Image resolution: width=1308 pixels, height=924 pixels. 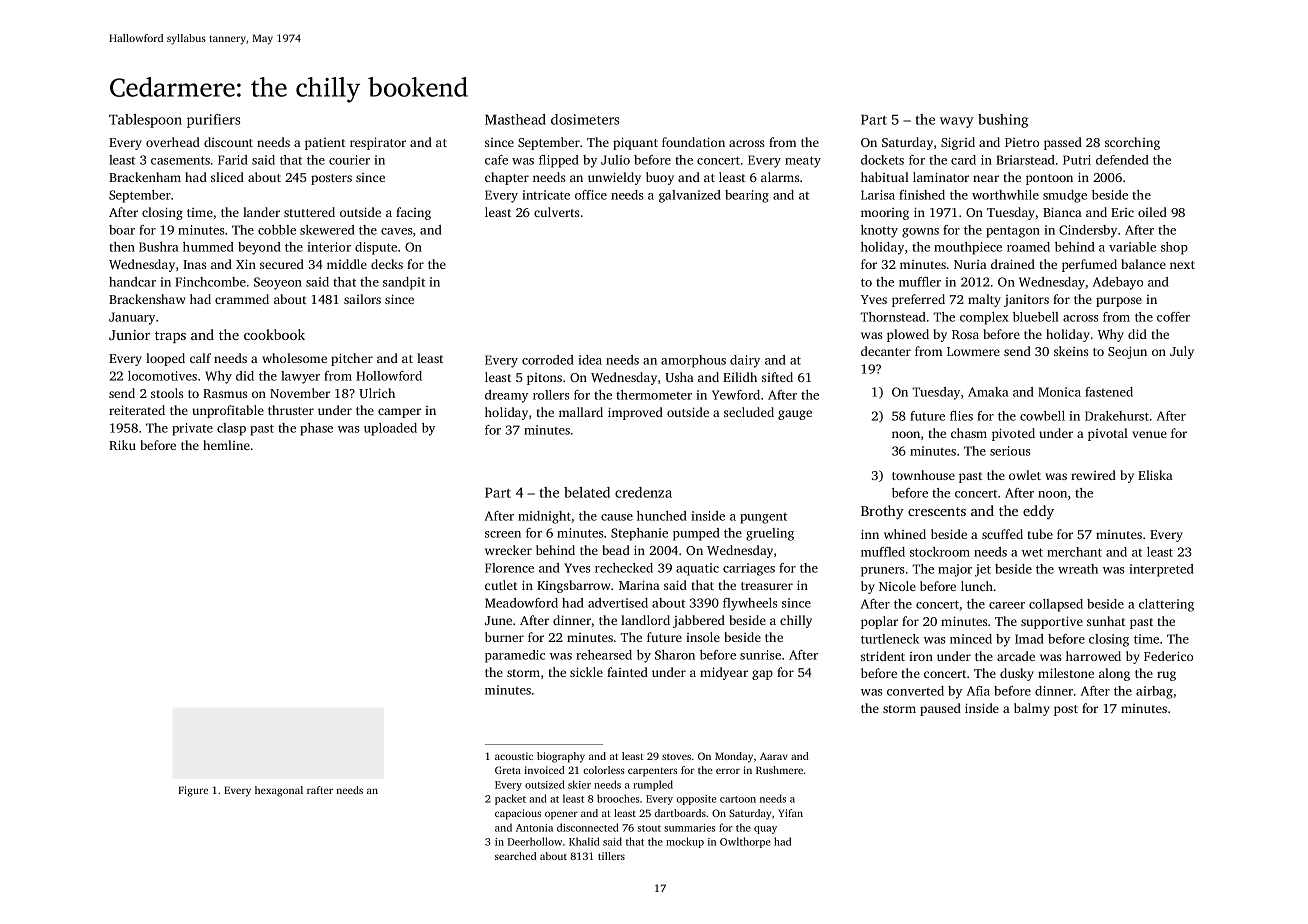 I want to click on Masthead, so click(x=515, y=119).
